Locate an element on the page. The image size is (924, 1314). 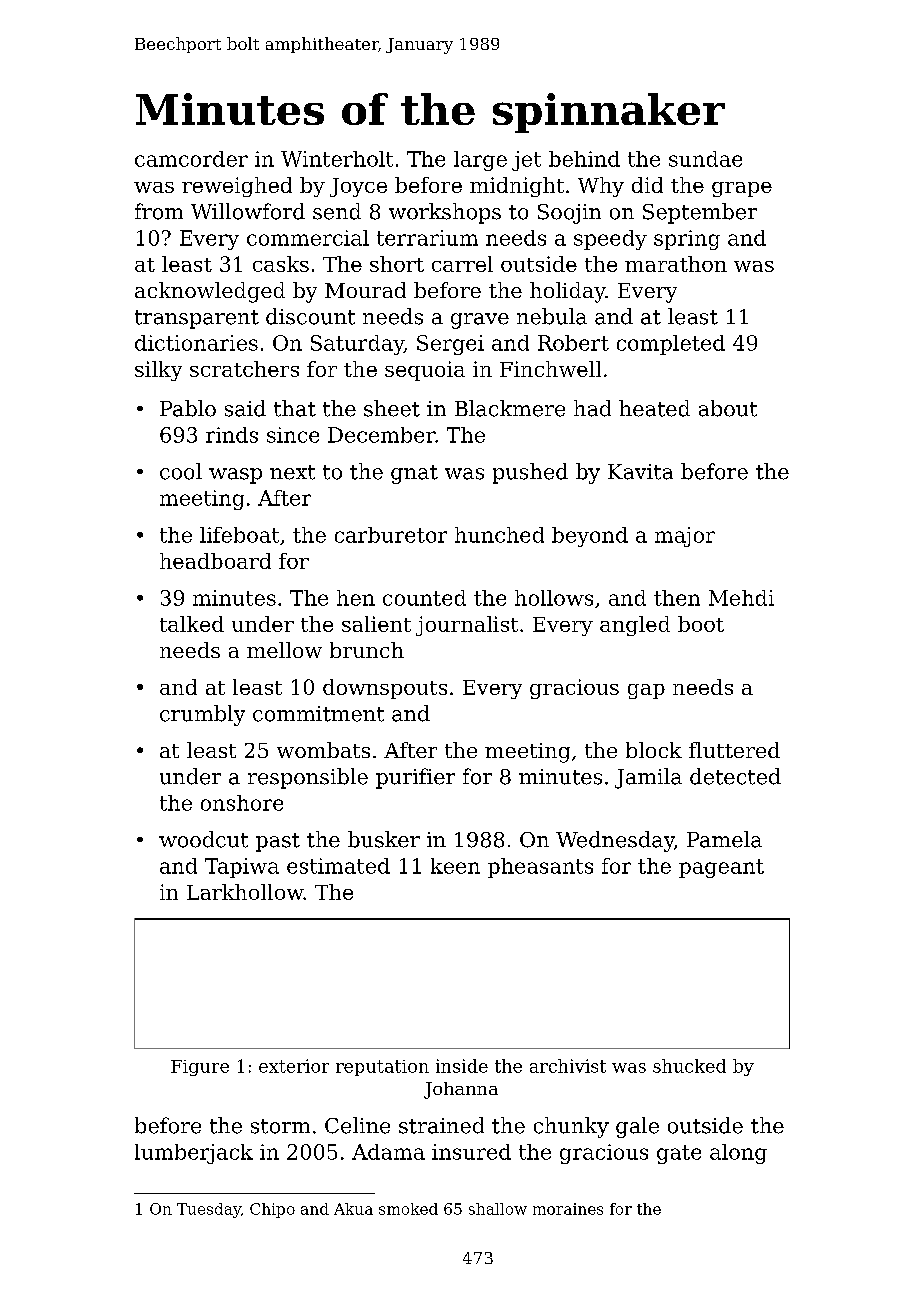
purifier is located at coordinates (415, 778).
